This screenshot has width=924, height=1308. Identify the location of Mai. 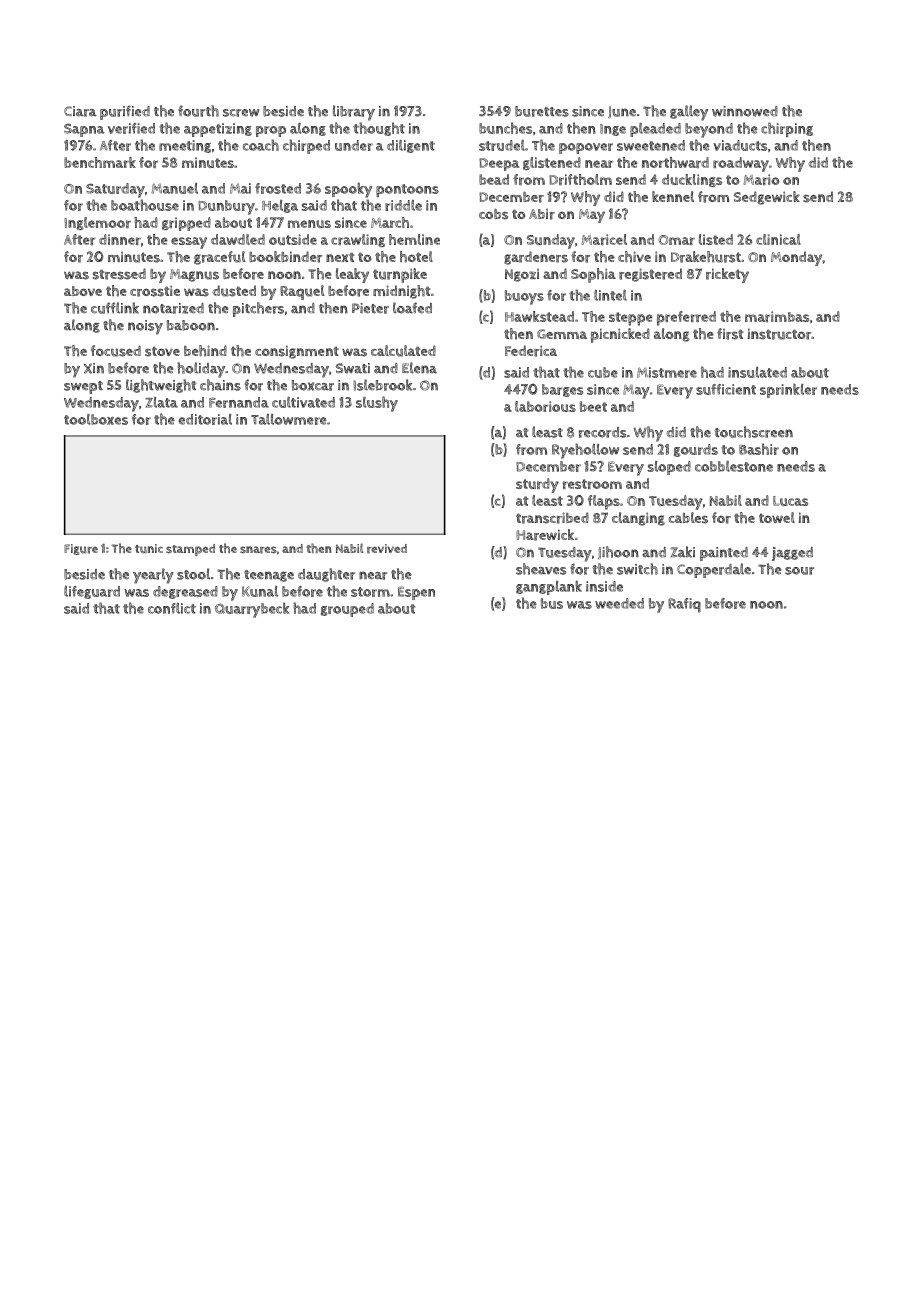
(240, 188).
